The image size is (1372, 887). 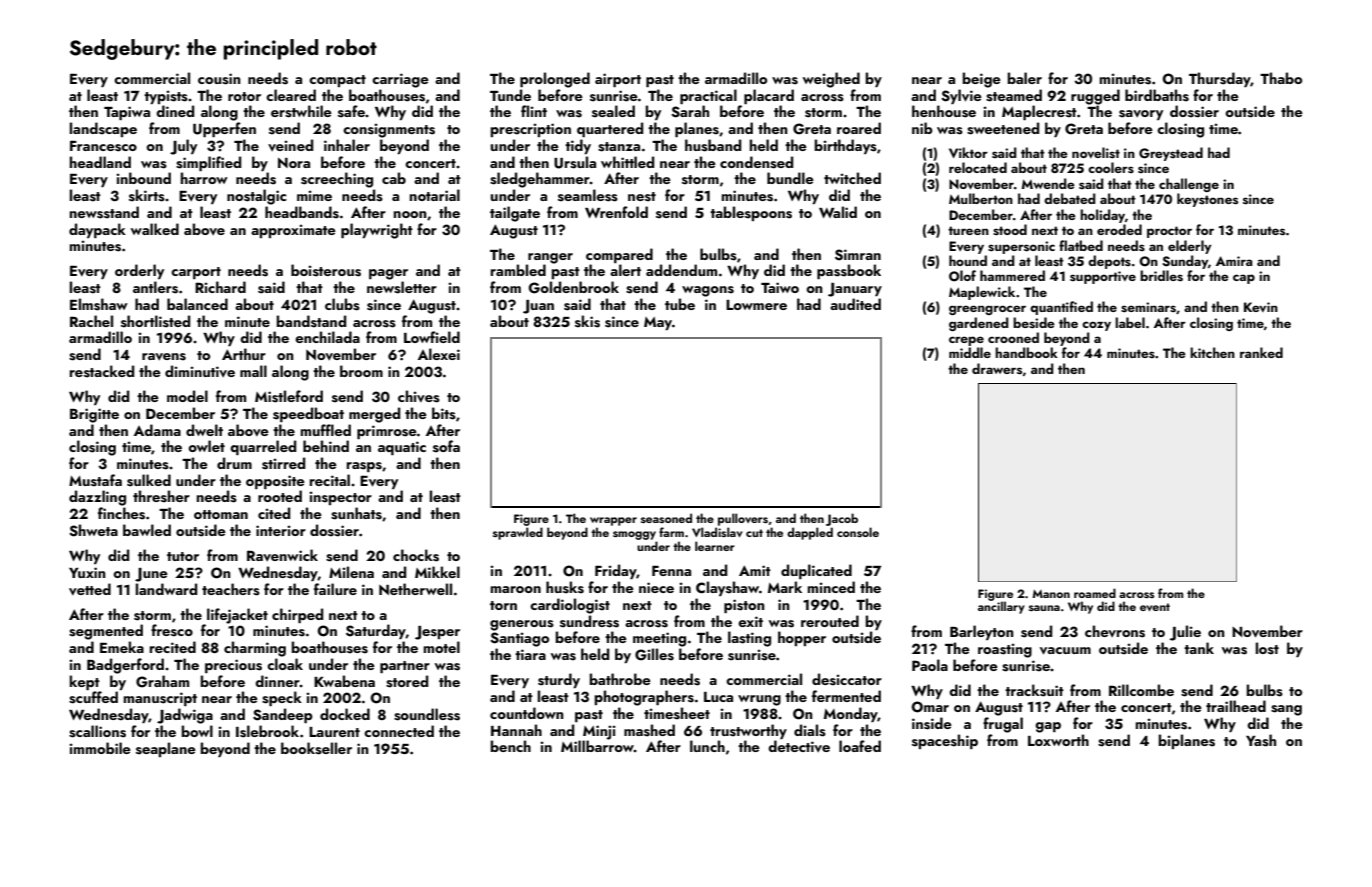 I want to click on Alexei, so click(x=439, y=354).
